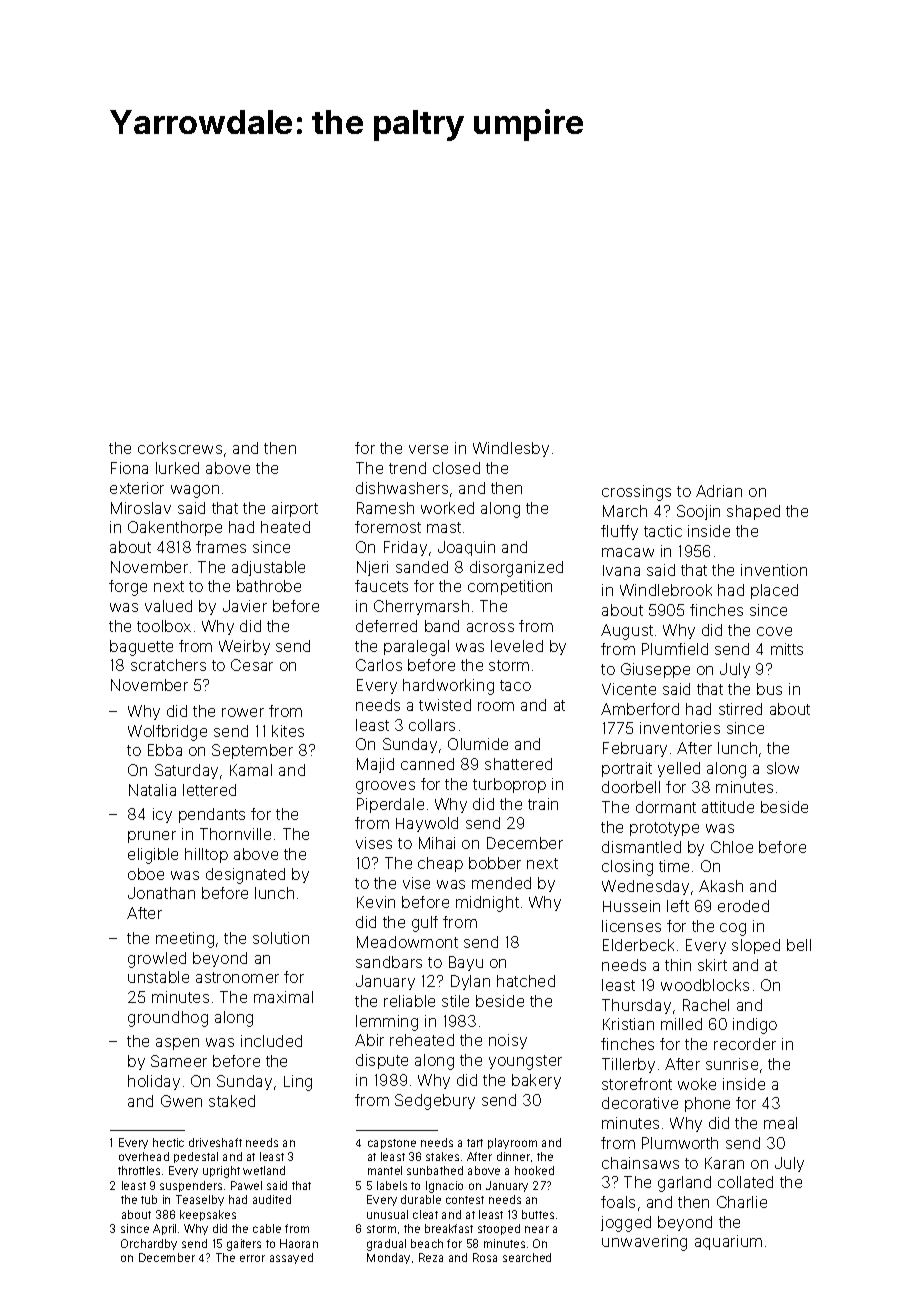 The height and width of the screenshot is (1308, 924). I want to click on Ignacio, so click(444, 1187).
